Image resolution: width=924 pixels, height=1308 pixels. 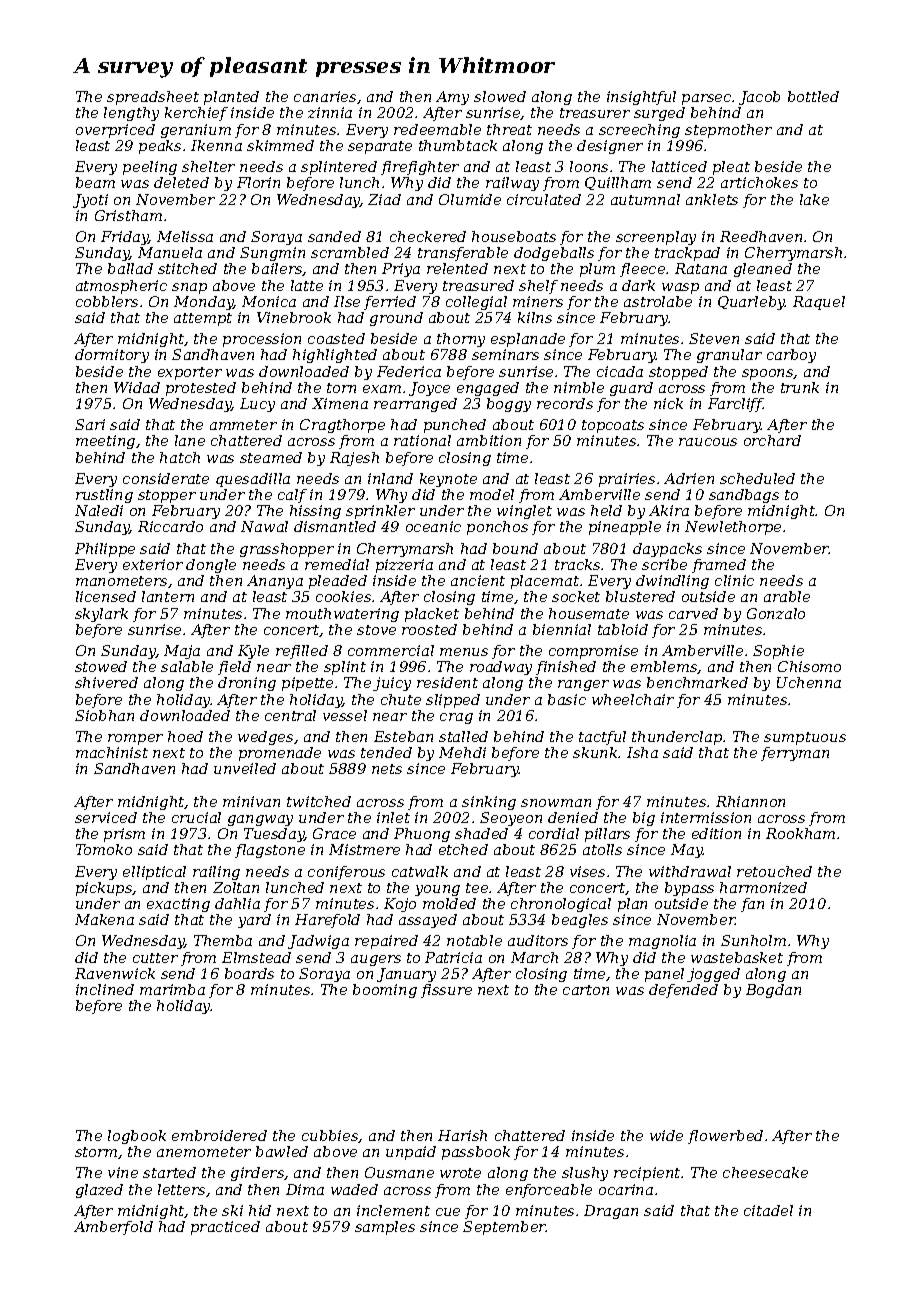 I want to click on topcoats, so click(x=613, y=426).
